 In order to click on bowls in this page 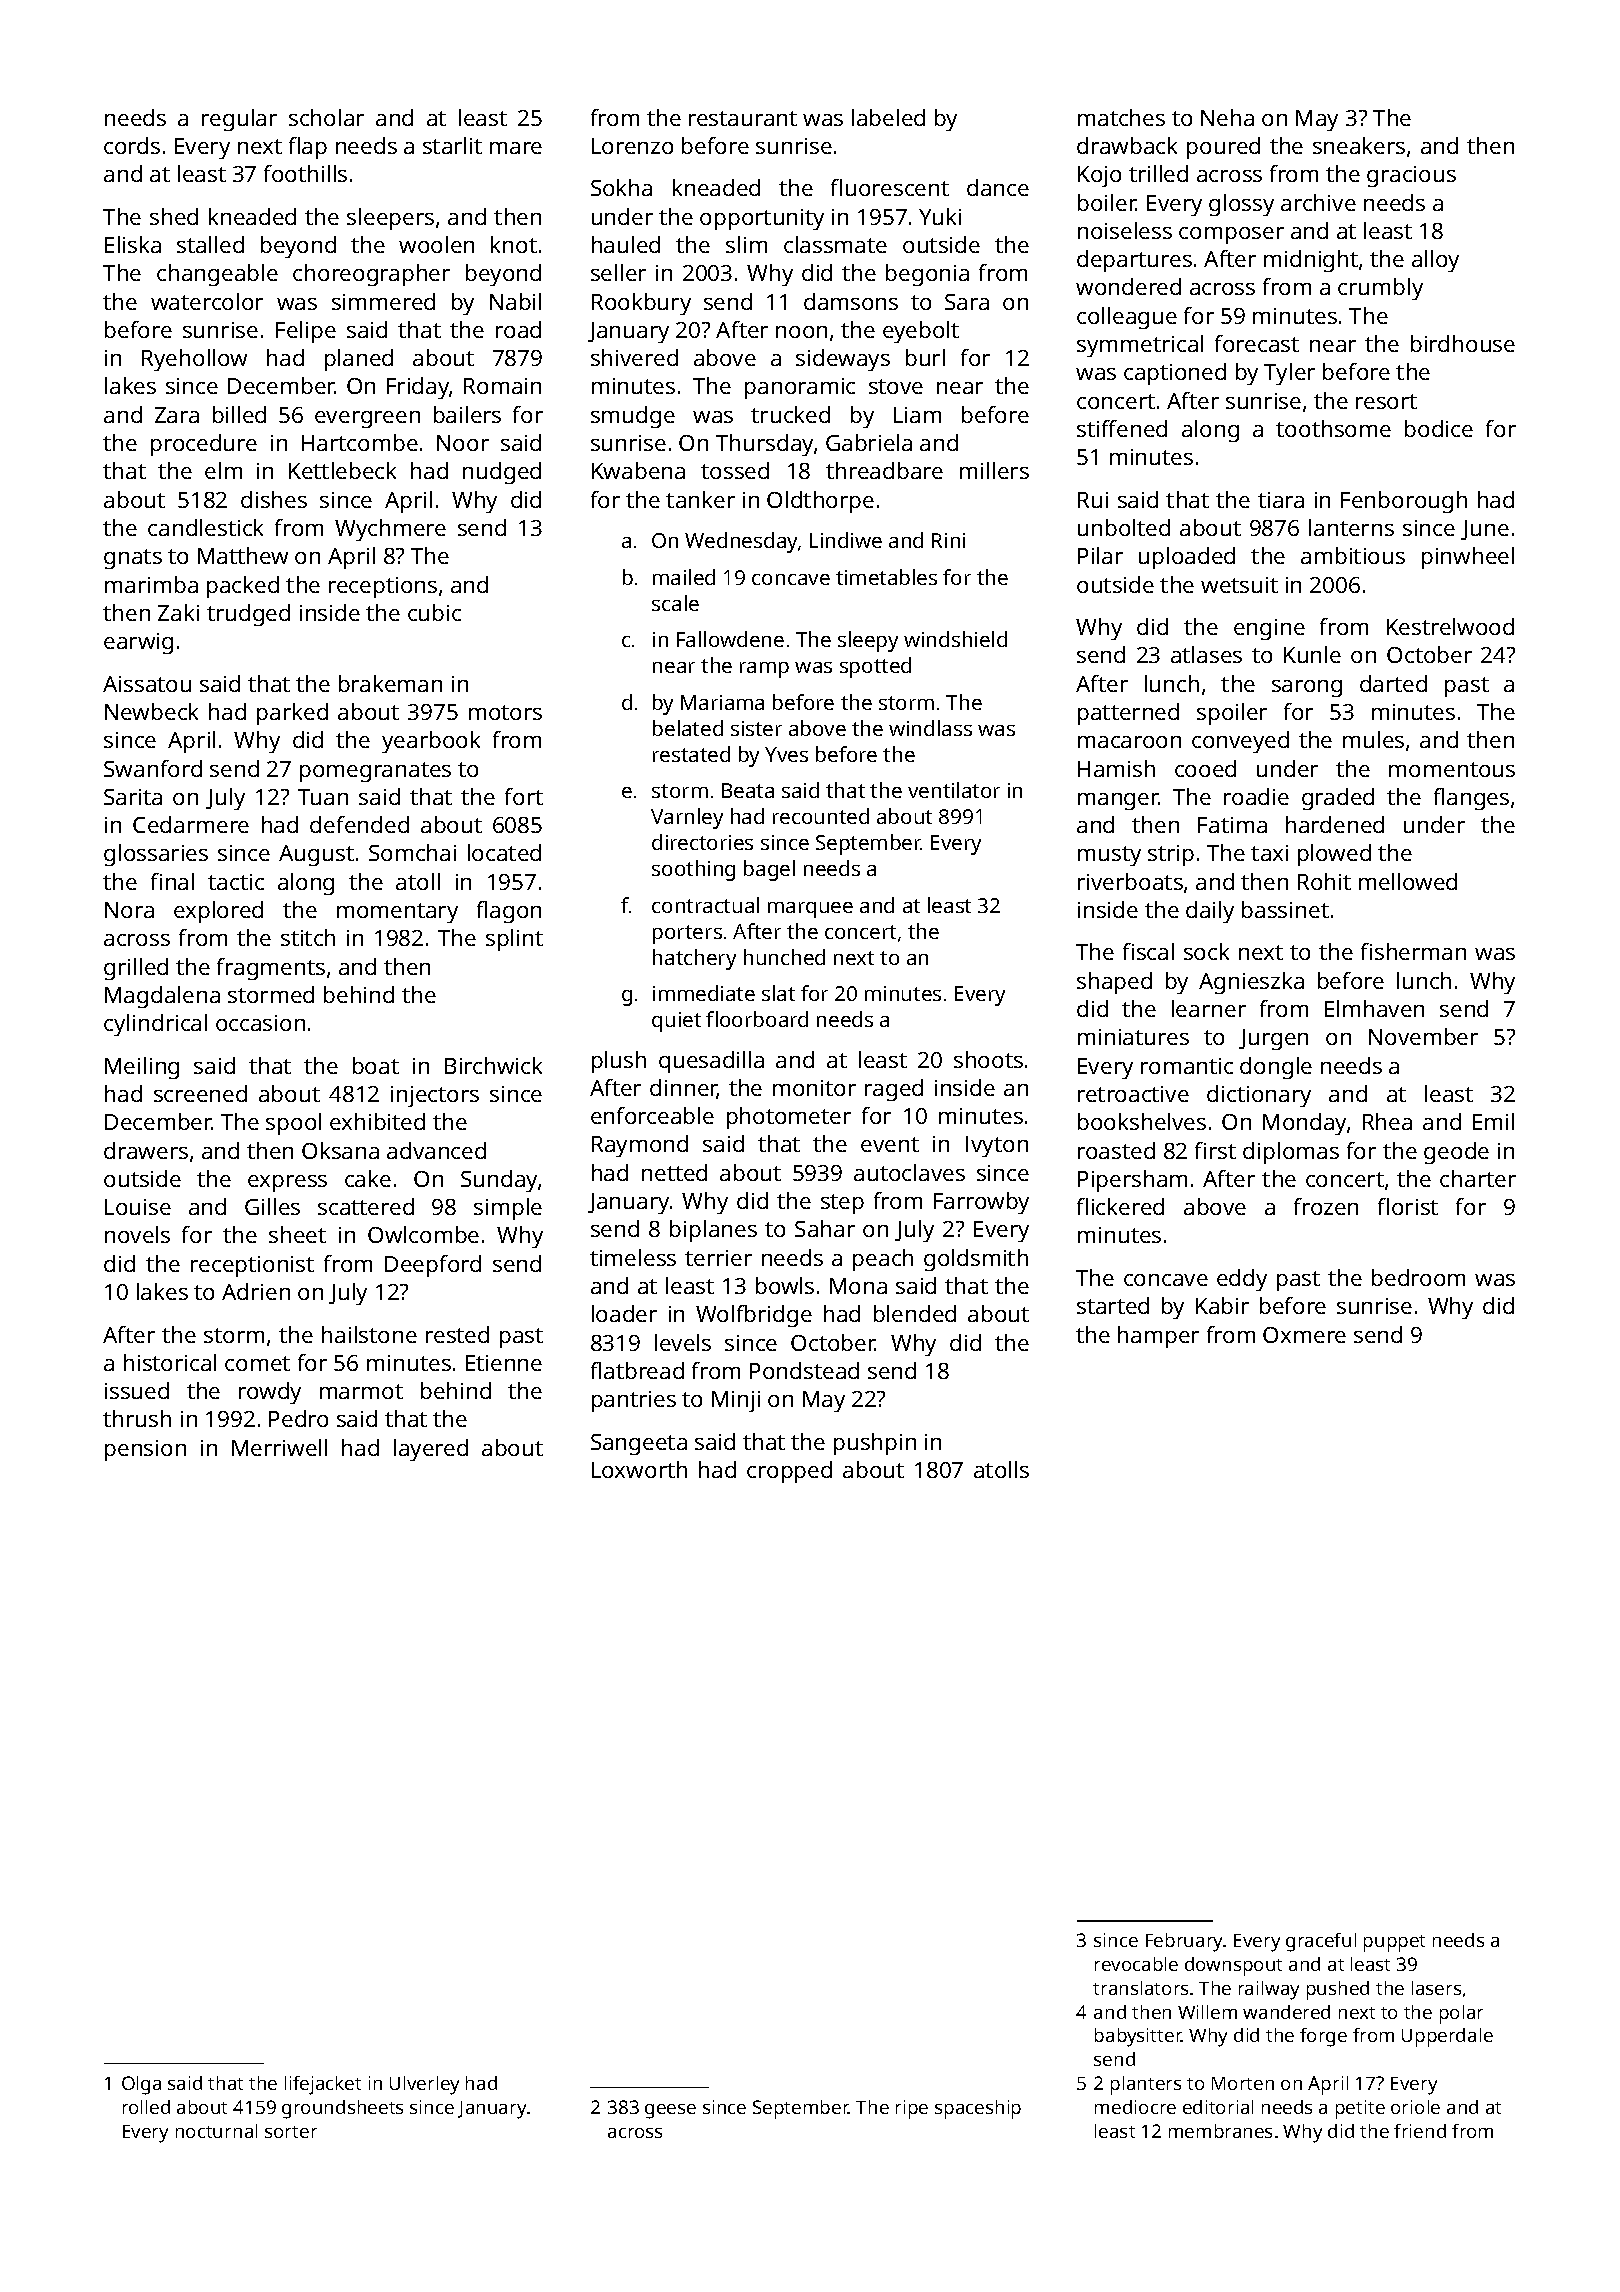, I will do `click(785, 1285)`.
